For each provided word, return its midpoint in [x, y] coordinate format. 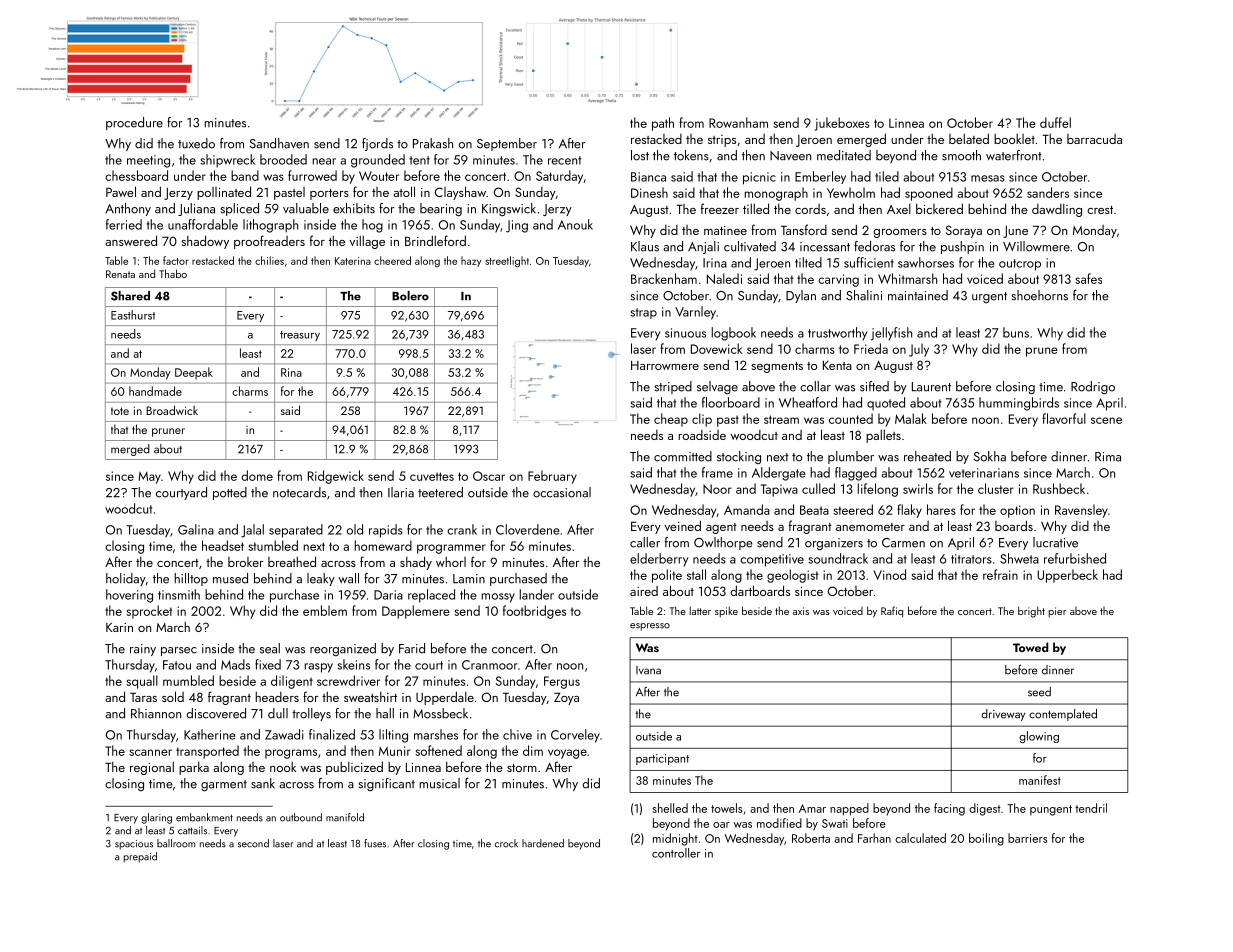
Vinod [889, 574]
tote [120, 411]
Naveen [790, 156]
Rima [1108, 457]
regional [152, 768]
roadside [702, 435]
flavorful [1064, 418]
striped [673, 387]
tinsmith [179, 594]
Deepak [194, 373]
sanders [1048, 192]
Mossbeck [440, 713]
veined [683, 525]
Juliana [196, 209]
